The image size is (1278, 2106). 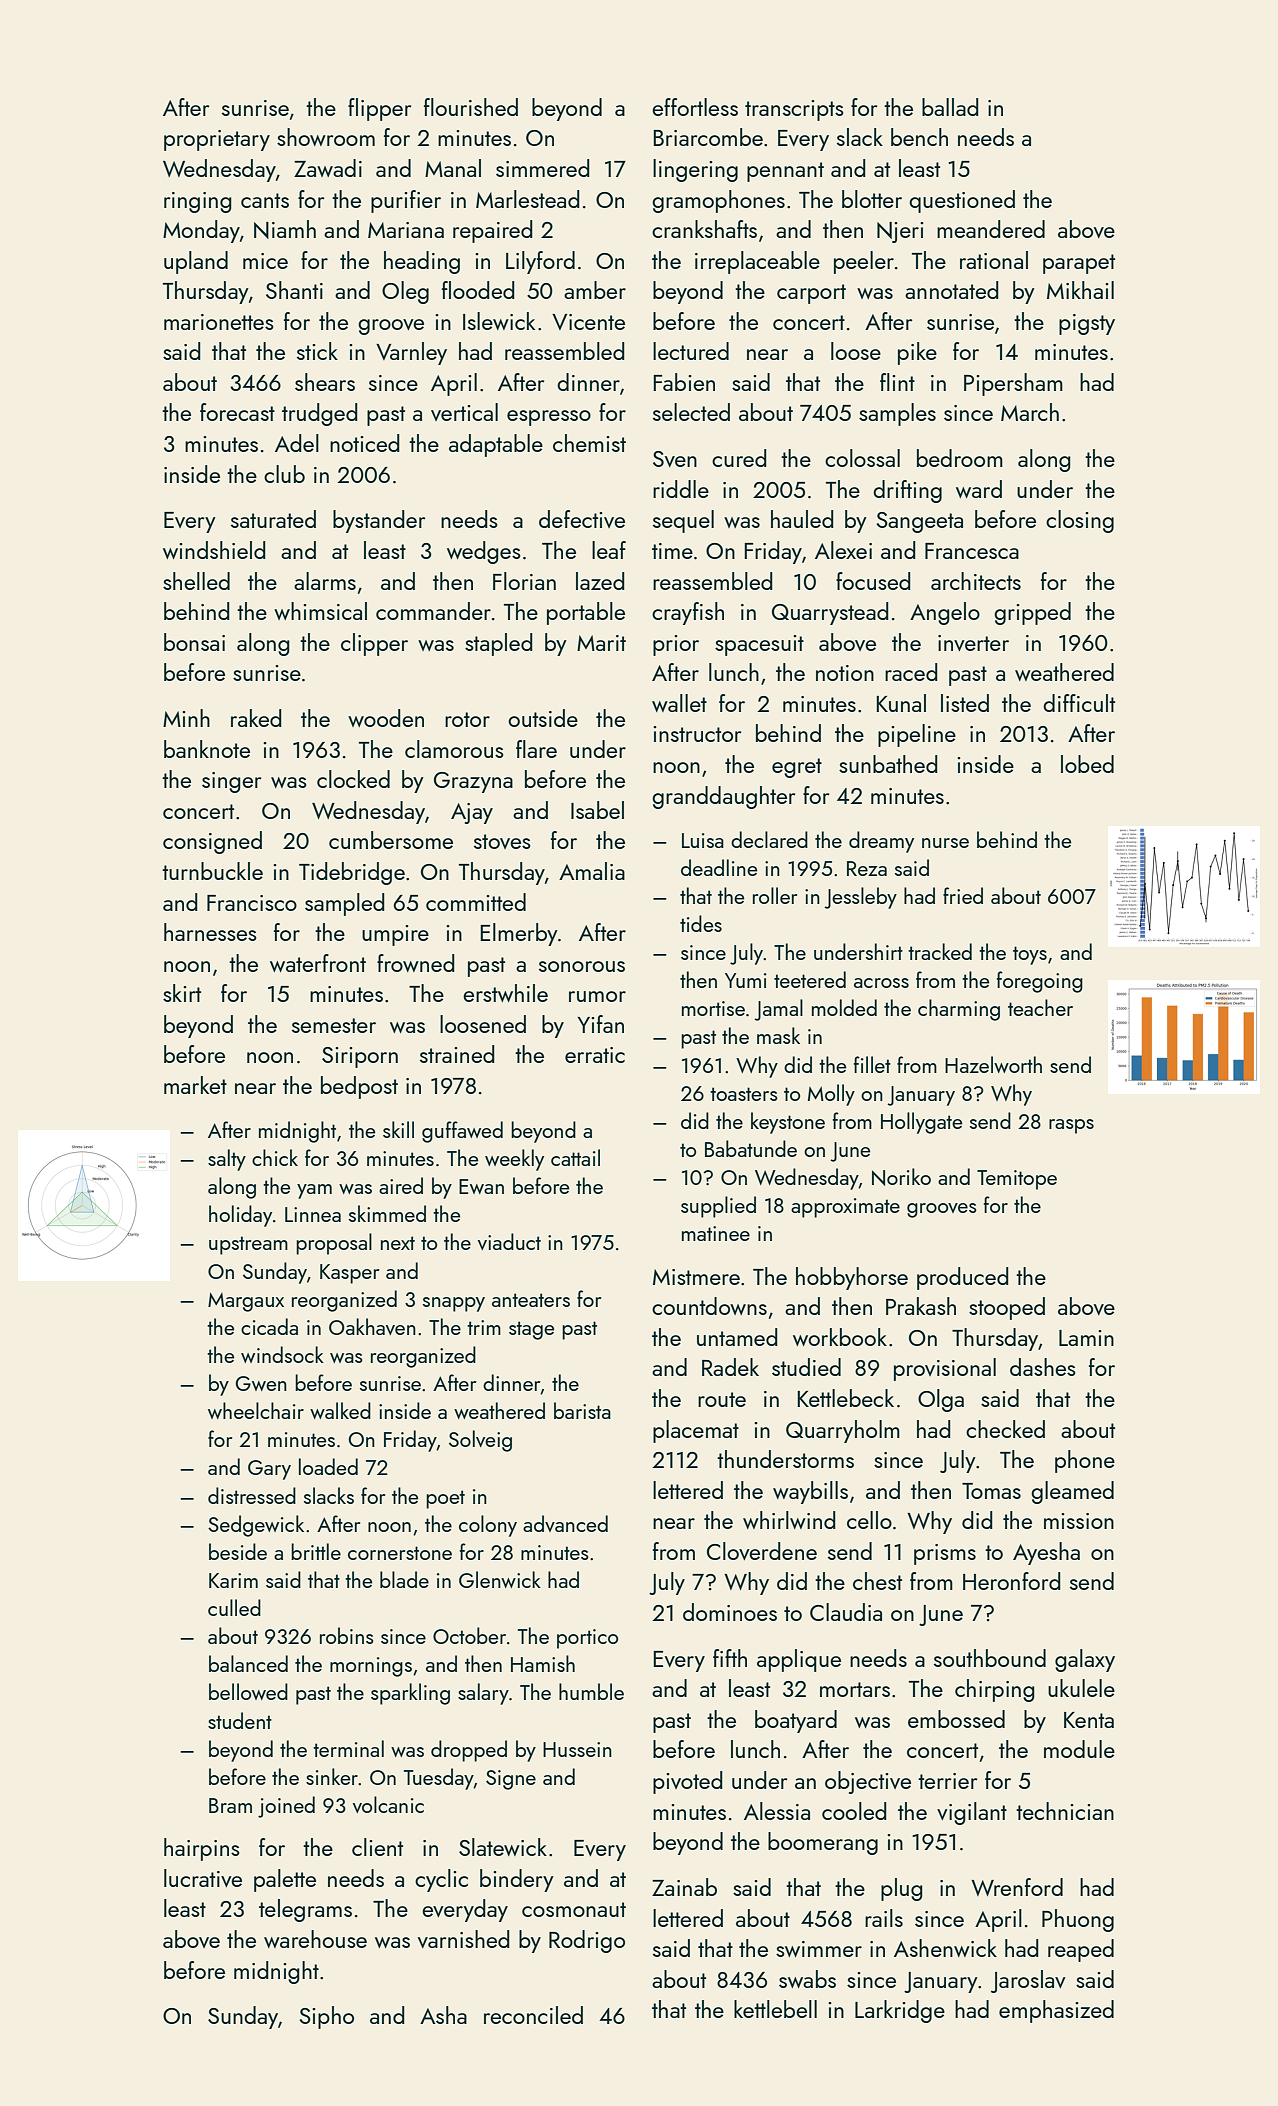 What do you see at coordinates (897, 382) in the screenshot?
I see `flint` at bounding box center [897, 382].
